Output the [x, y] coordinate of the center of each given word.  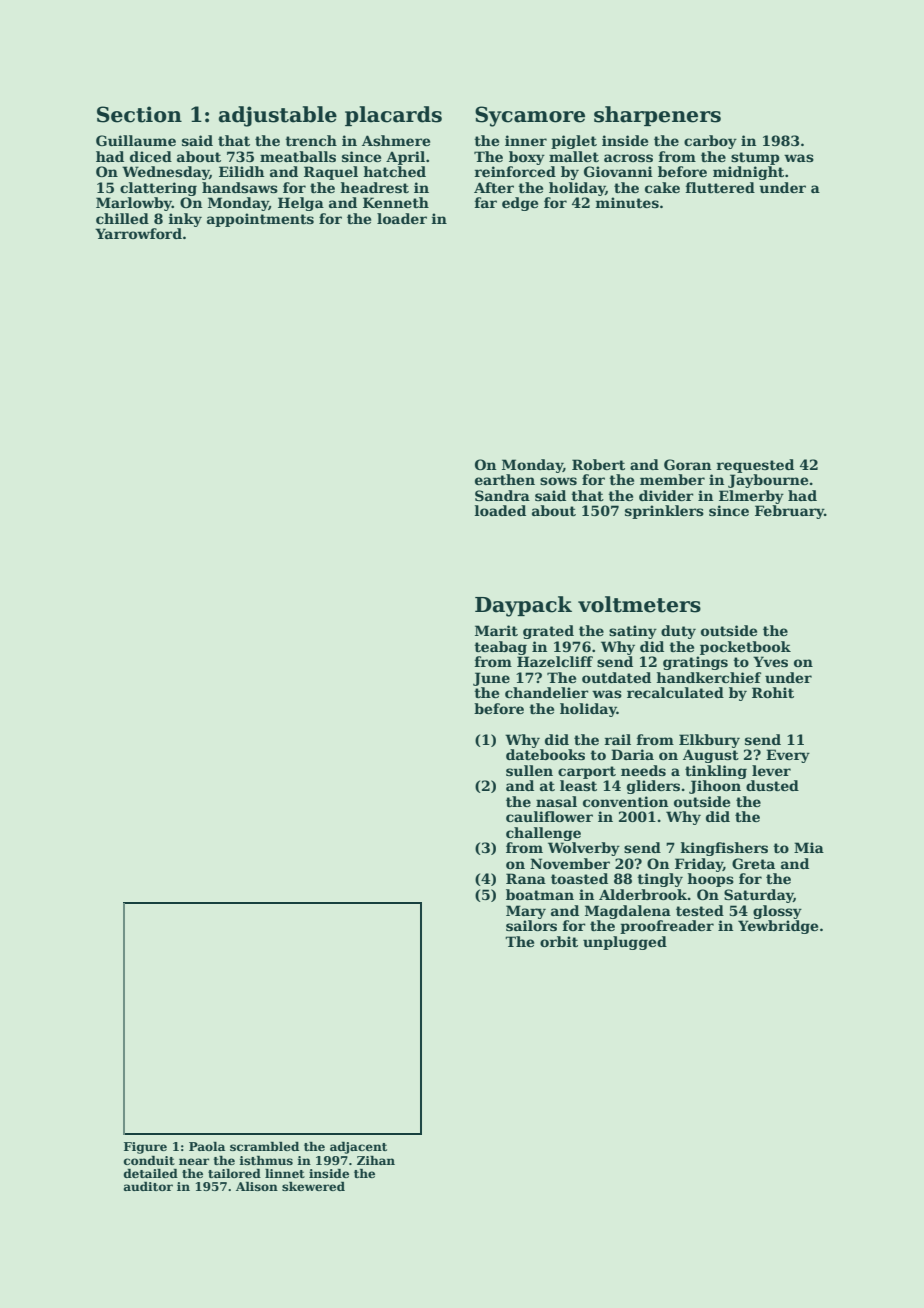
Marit [496, 630]
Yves [770, 661]
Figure [145, 1148]
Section [139, 114]
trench [311, 140]
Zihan [376, 1160]
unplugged [625, 943]
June [491, 679]
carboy [710, 142]
